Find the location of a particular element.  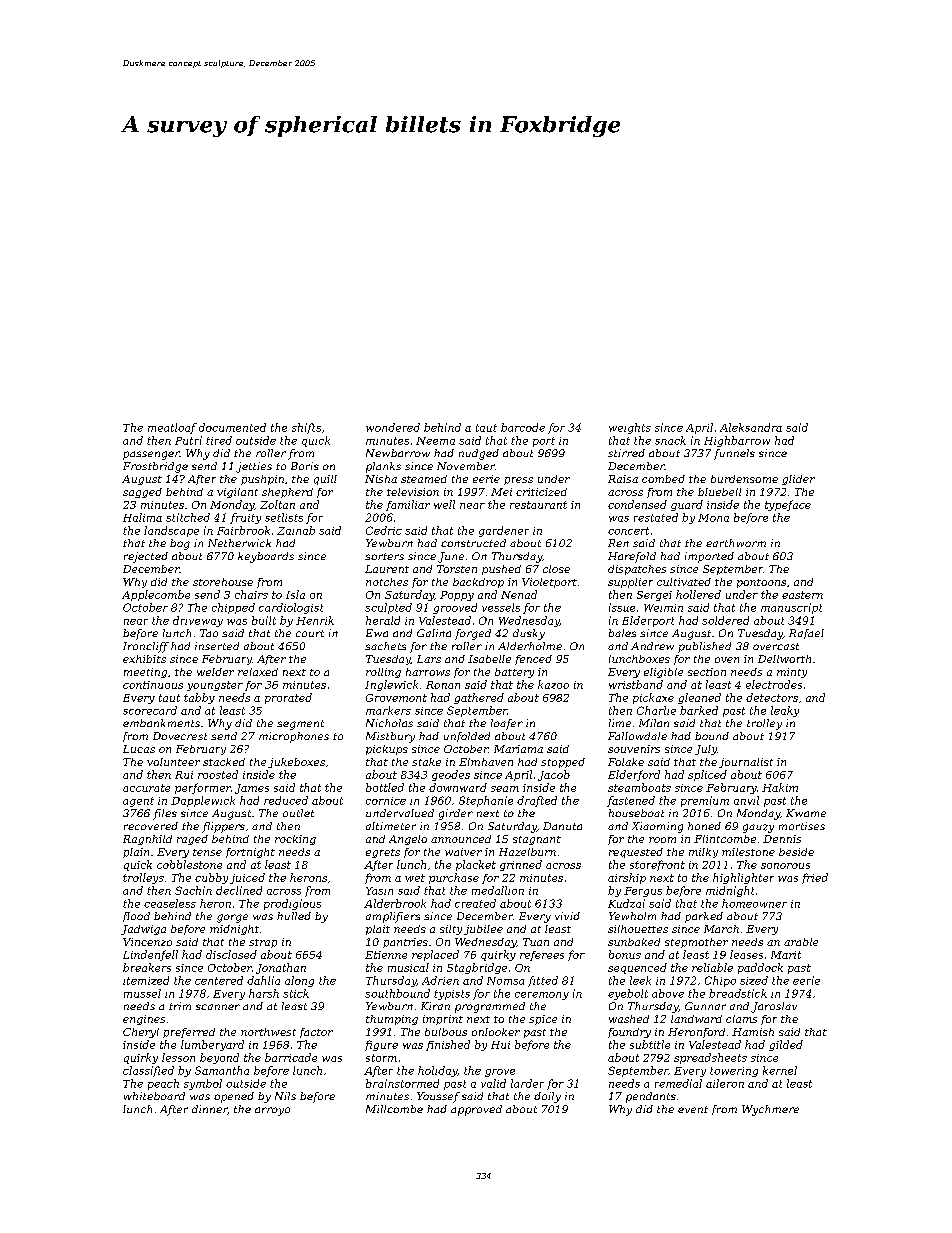

criticized is located at coordinates (541, 492).
